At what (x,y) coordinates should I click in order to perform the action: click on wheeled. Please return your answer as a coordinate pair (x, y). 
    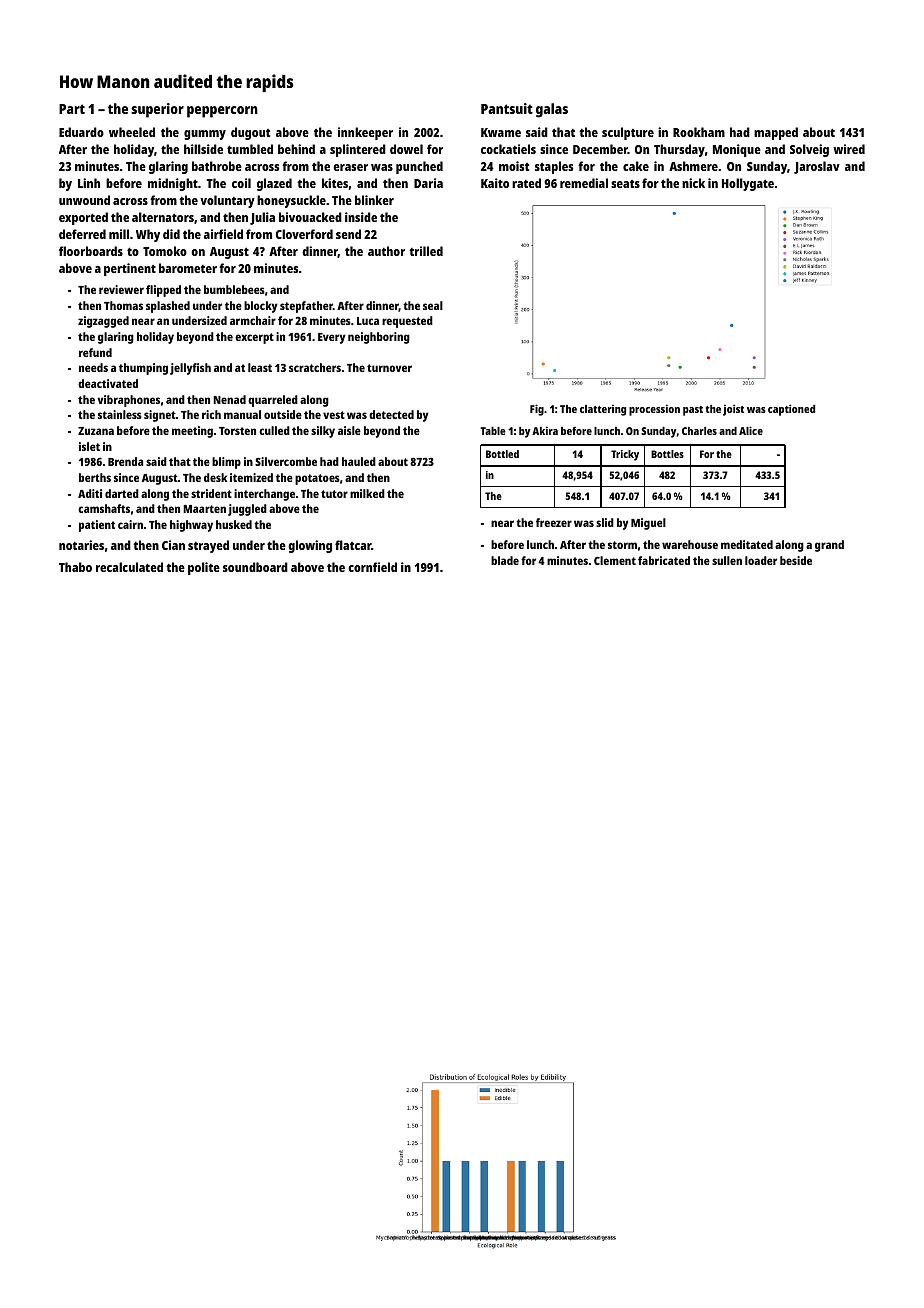
    Looking at the image, I should click on (132, 132).
